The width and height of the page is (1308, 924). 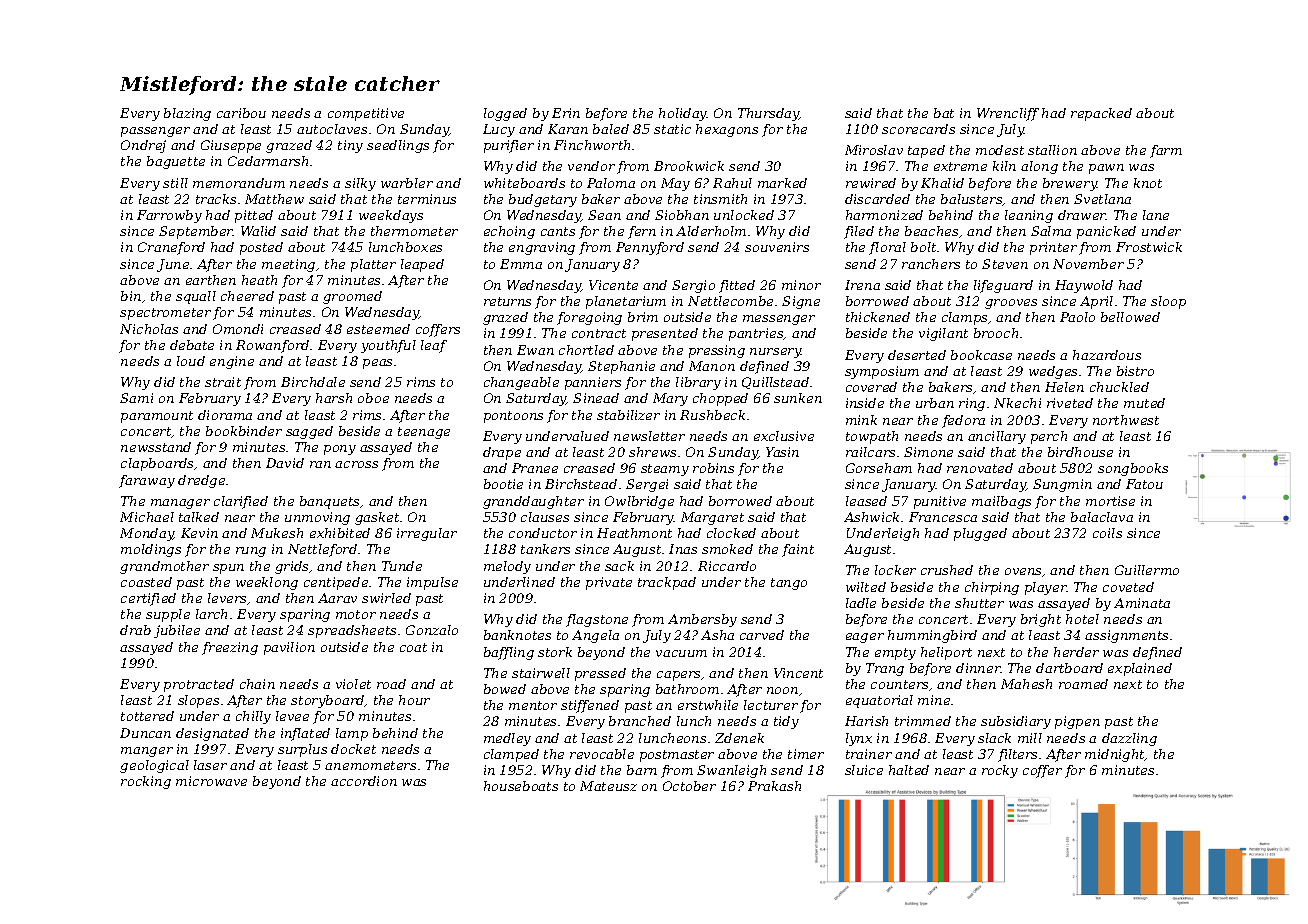 I want to click on Birchdale, so click(x=313, y=382).
